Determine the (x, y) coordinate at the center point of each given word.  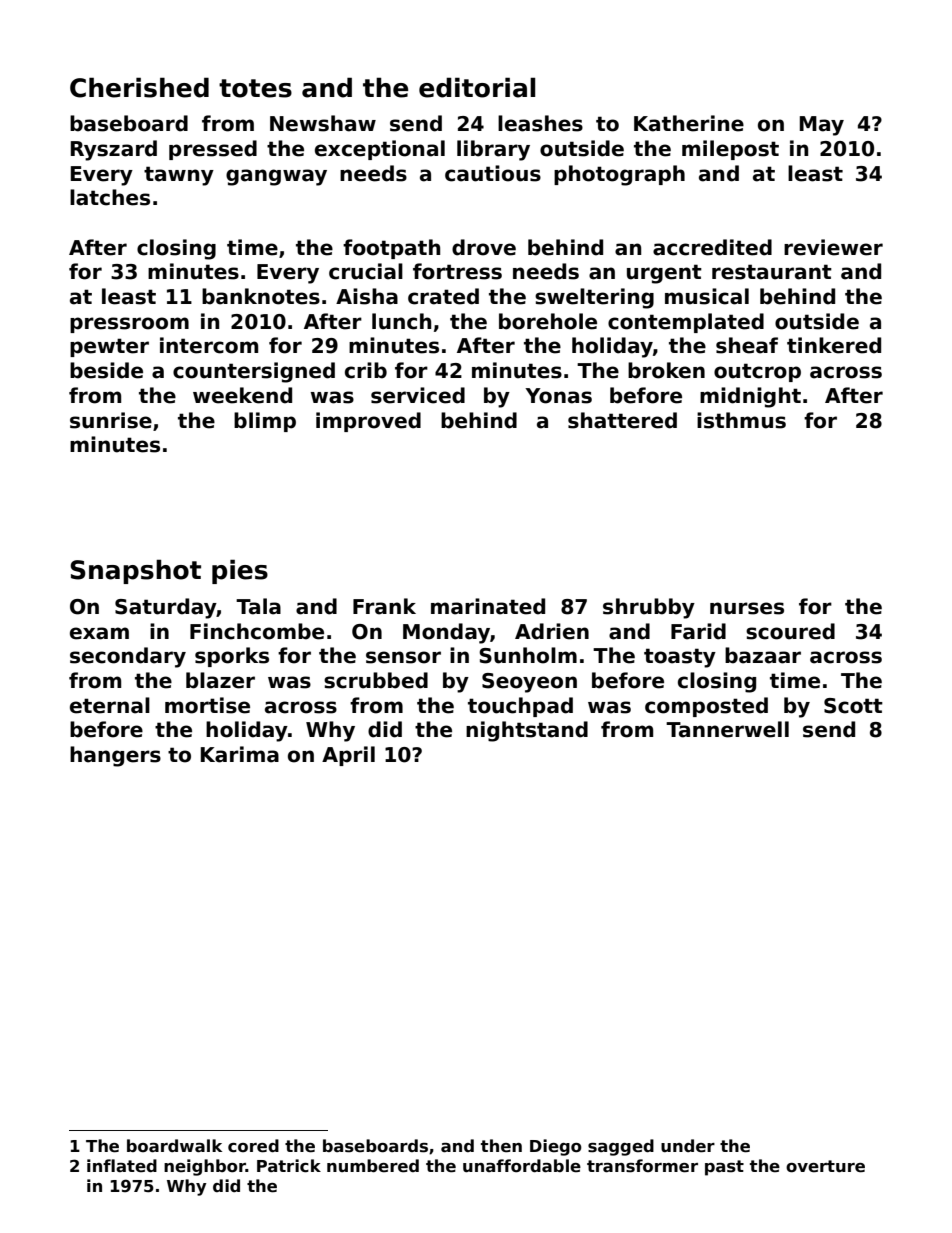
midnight (750, 397)
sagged (621, 1147)
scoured (790, 631)
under (688, 1146)
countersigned (254, 372)
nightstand (527, 731)
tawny (179, 176)
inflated (122, 1166)
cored (253, 1146)
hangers (115, 756)
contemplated (686, 323)
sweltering (594, 298)
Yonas (558, 396)
